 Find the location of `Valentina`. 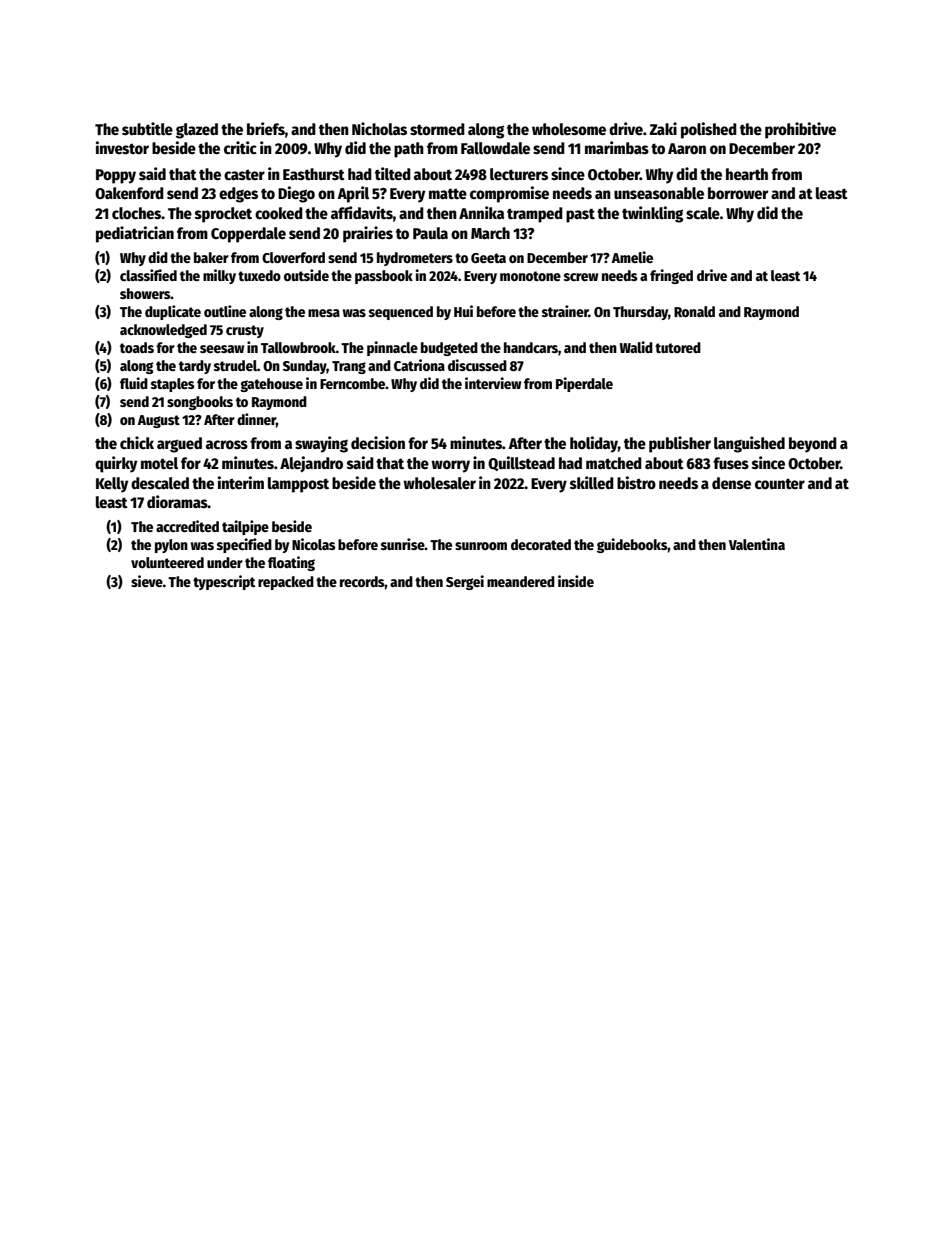

Valentina is located at coordinates (757, 544).
